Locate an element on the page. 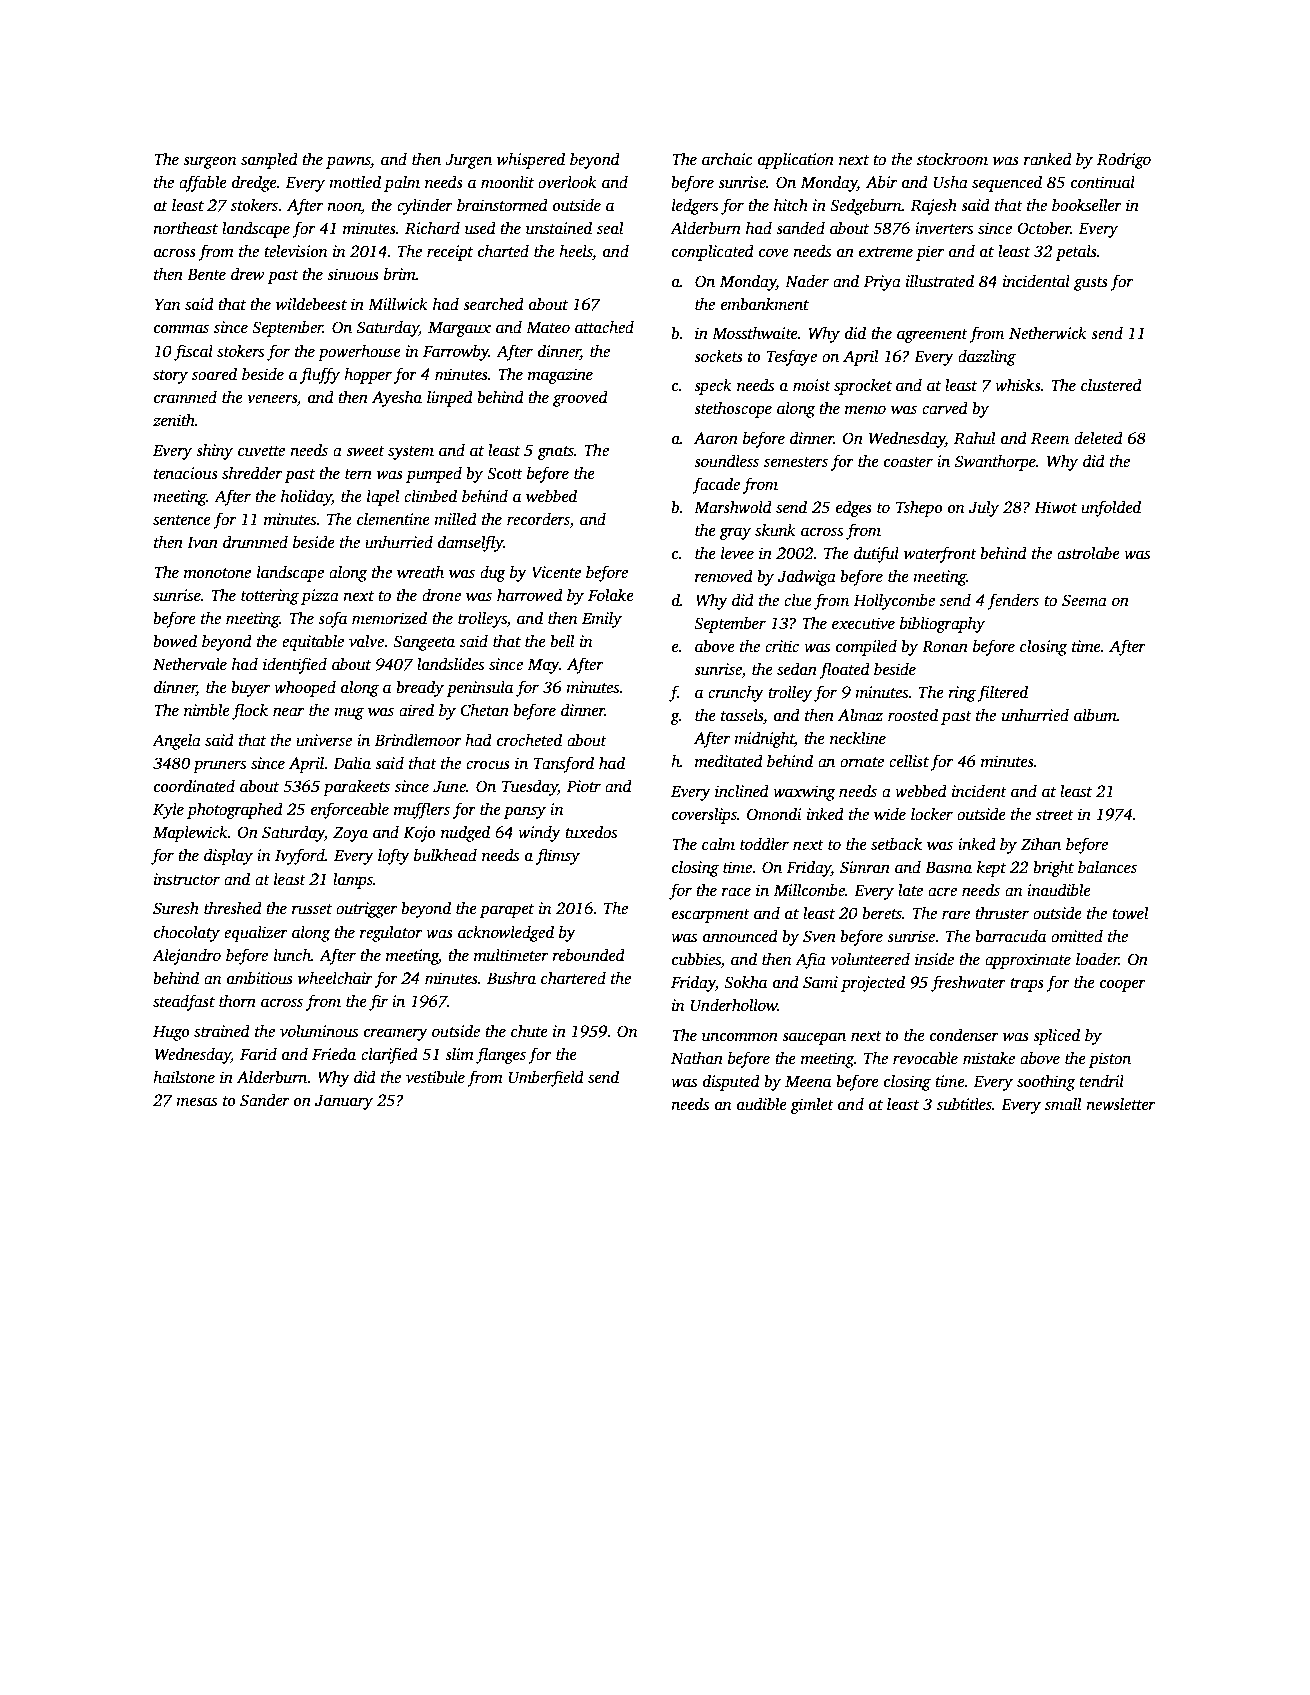 This page has height=1695, width=1310. Umberfield is located at coordinates (546, 1078).
